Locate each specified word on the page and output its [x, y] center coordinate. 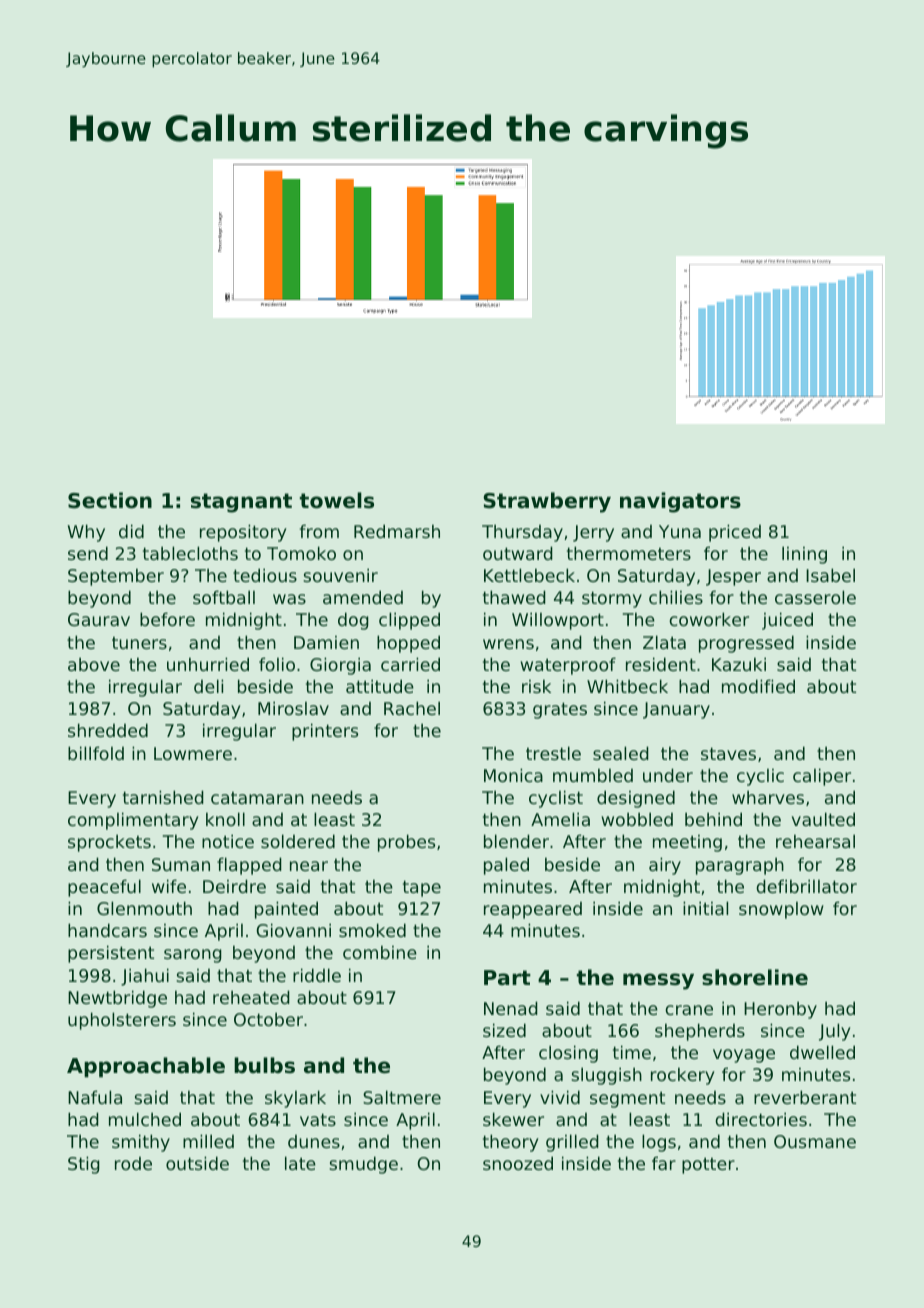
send [88, 553]
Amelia [560, 819]
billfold [96, 753]
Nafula [95, 1097]
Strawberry [547, 502]
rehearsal [815, 841]
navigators [680, 502]
